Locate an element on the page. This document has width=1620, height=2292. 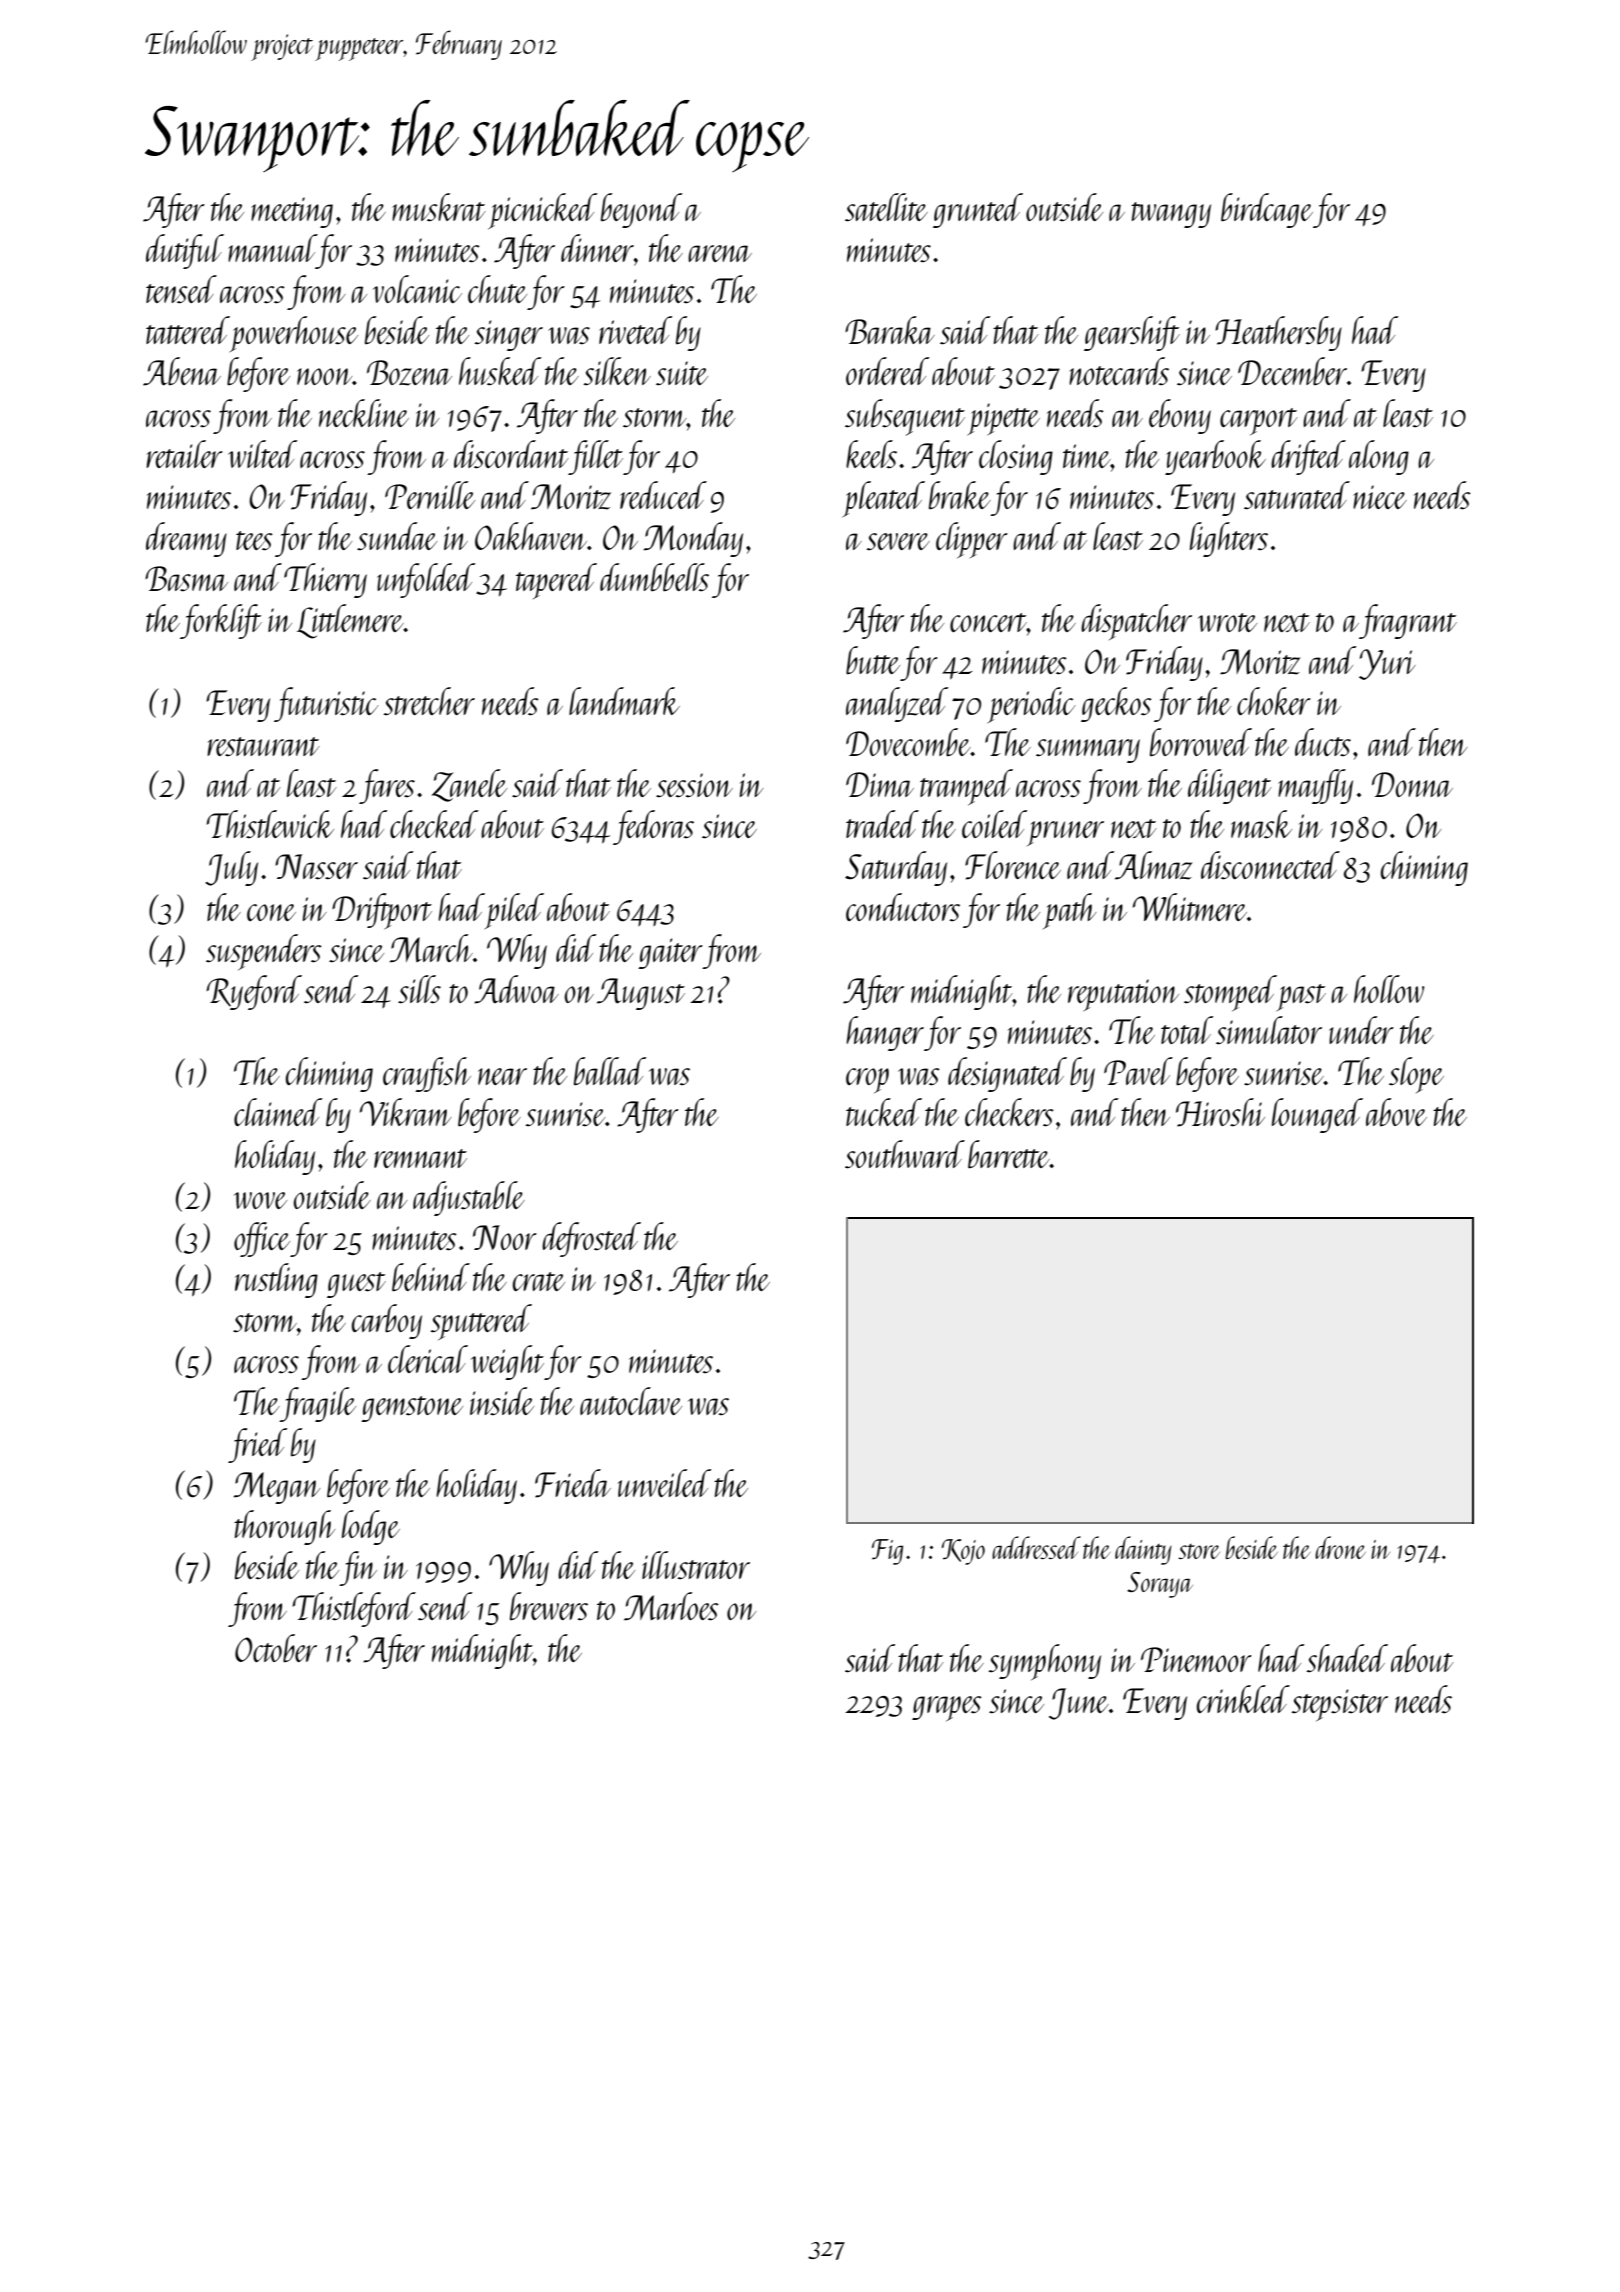
Vikram is located at coordinates (406, 1112).
